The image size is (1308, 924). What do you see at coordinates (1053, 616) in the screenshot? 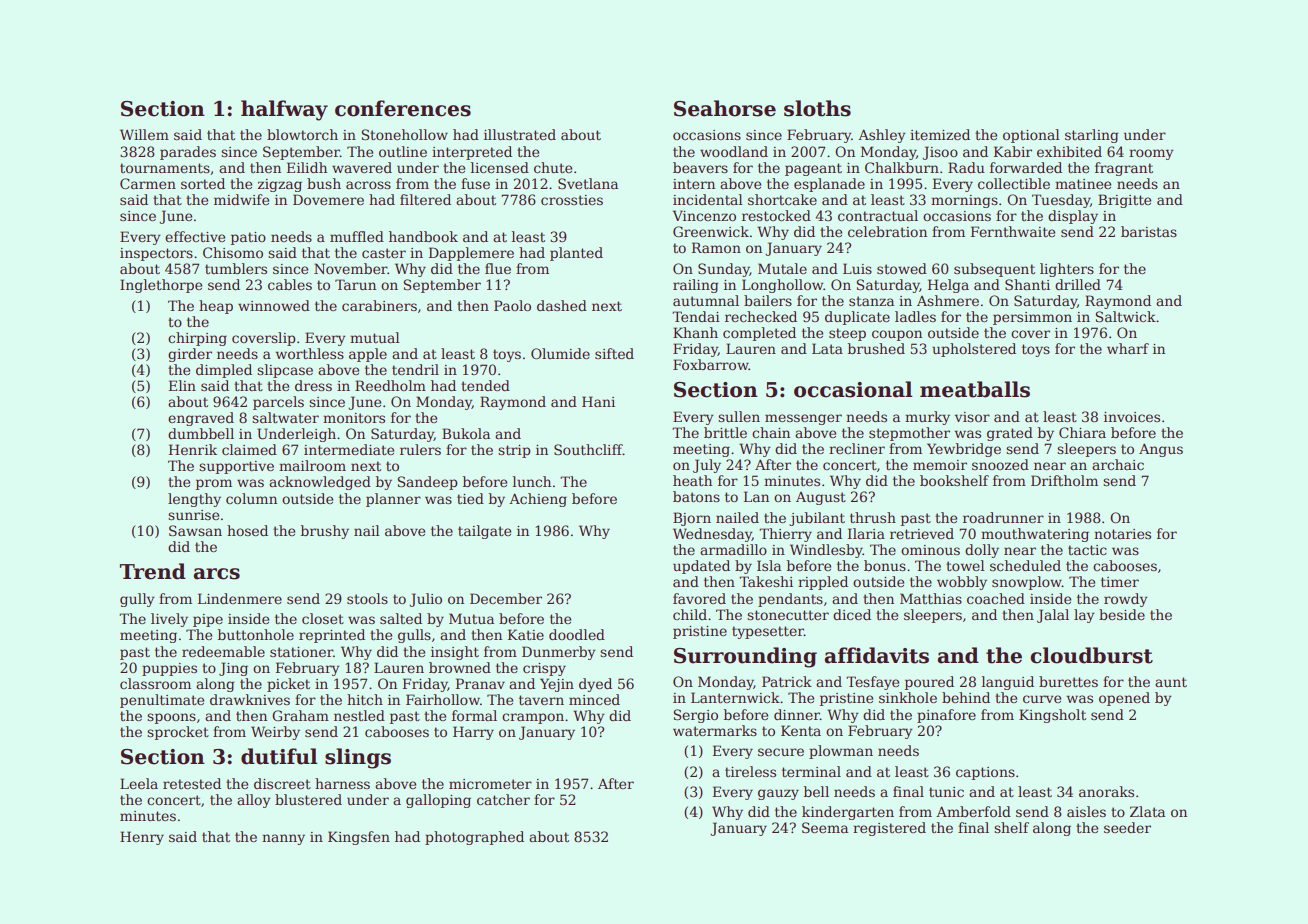
I see `Jalal` at bounding box center [1053, 616].
